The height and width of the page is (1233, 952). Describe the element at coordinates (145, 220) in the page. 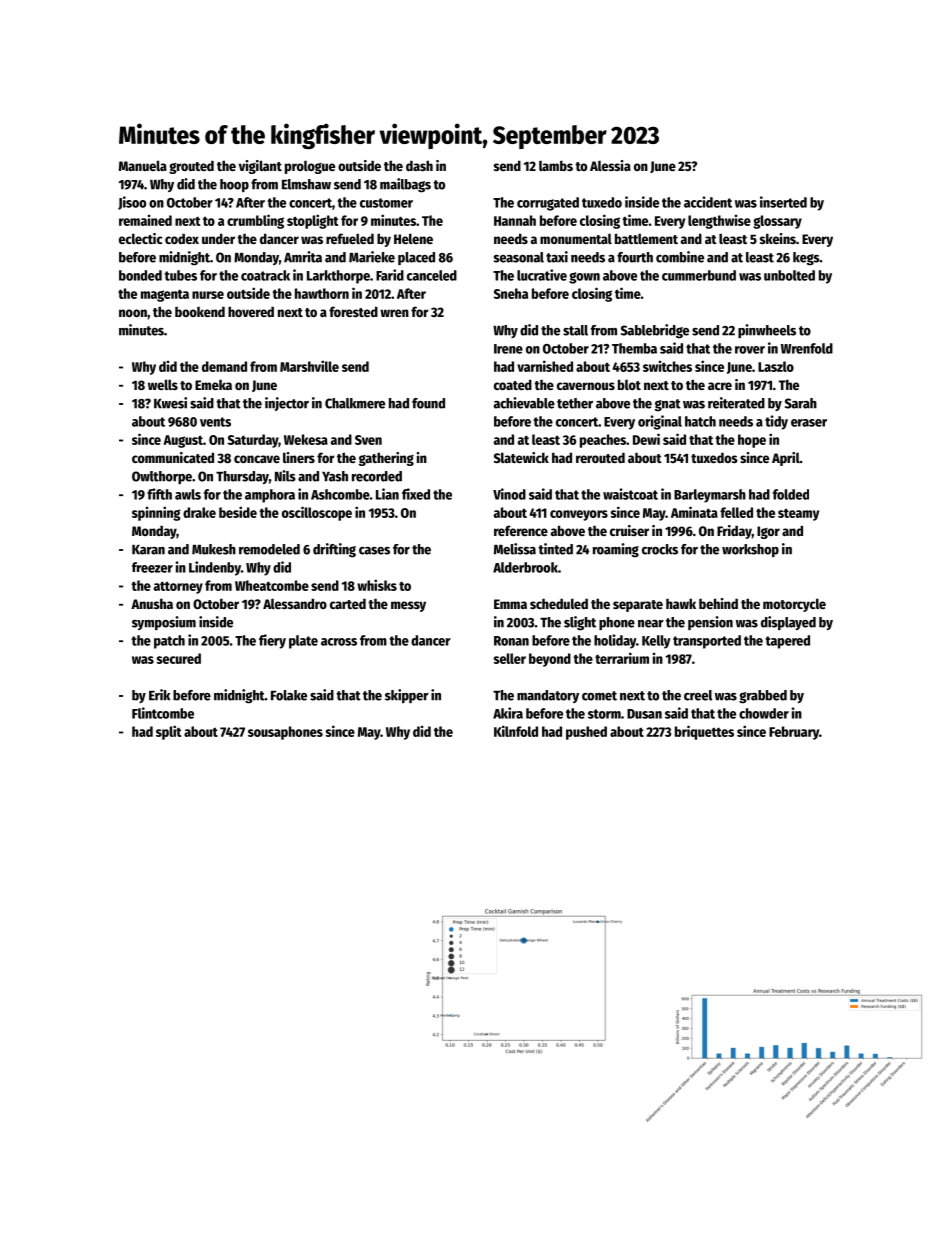

I see `remained` at that location.
